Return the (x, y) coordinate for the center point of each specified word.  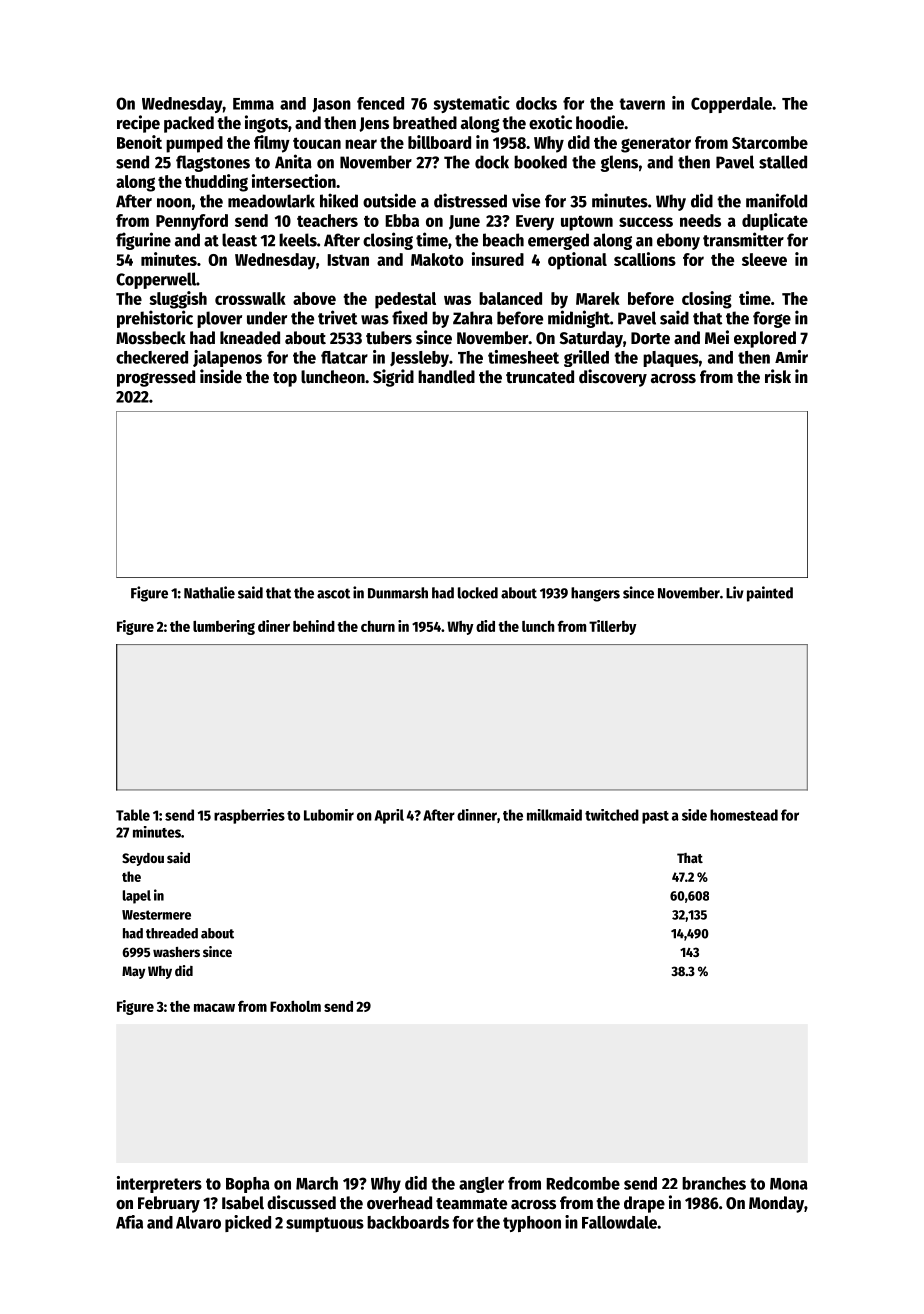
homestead (744, 815)
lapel (137, 897)
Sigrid (393, 378)
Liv (735, 592)
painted (770, 594)
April (389, 816)
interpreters (159, 1184)
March (317, 1183)
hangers (595, 594)
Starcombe (770, 142)
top (285, 379)
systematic (471, 104)
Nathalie (209, 592)
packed (189, 124)
